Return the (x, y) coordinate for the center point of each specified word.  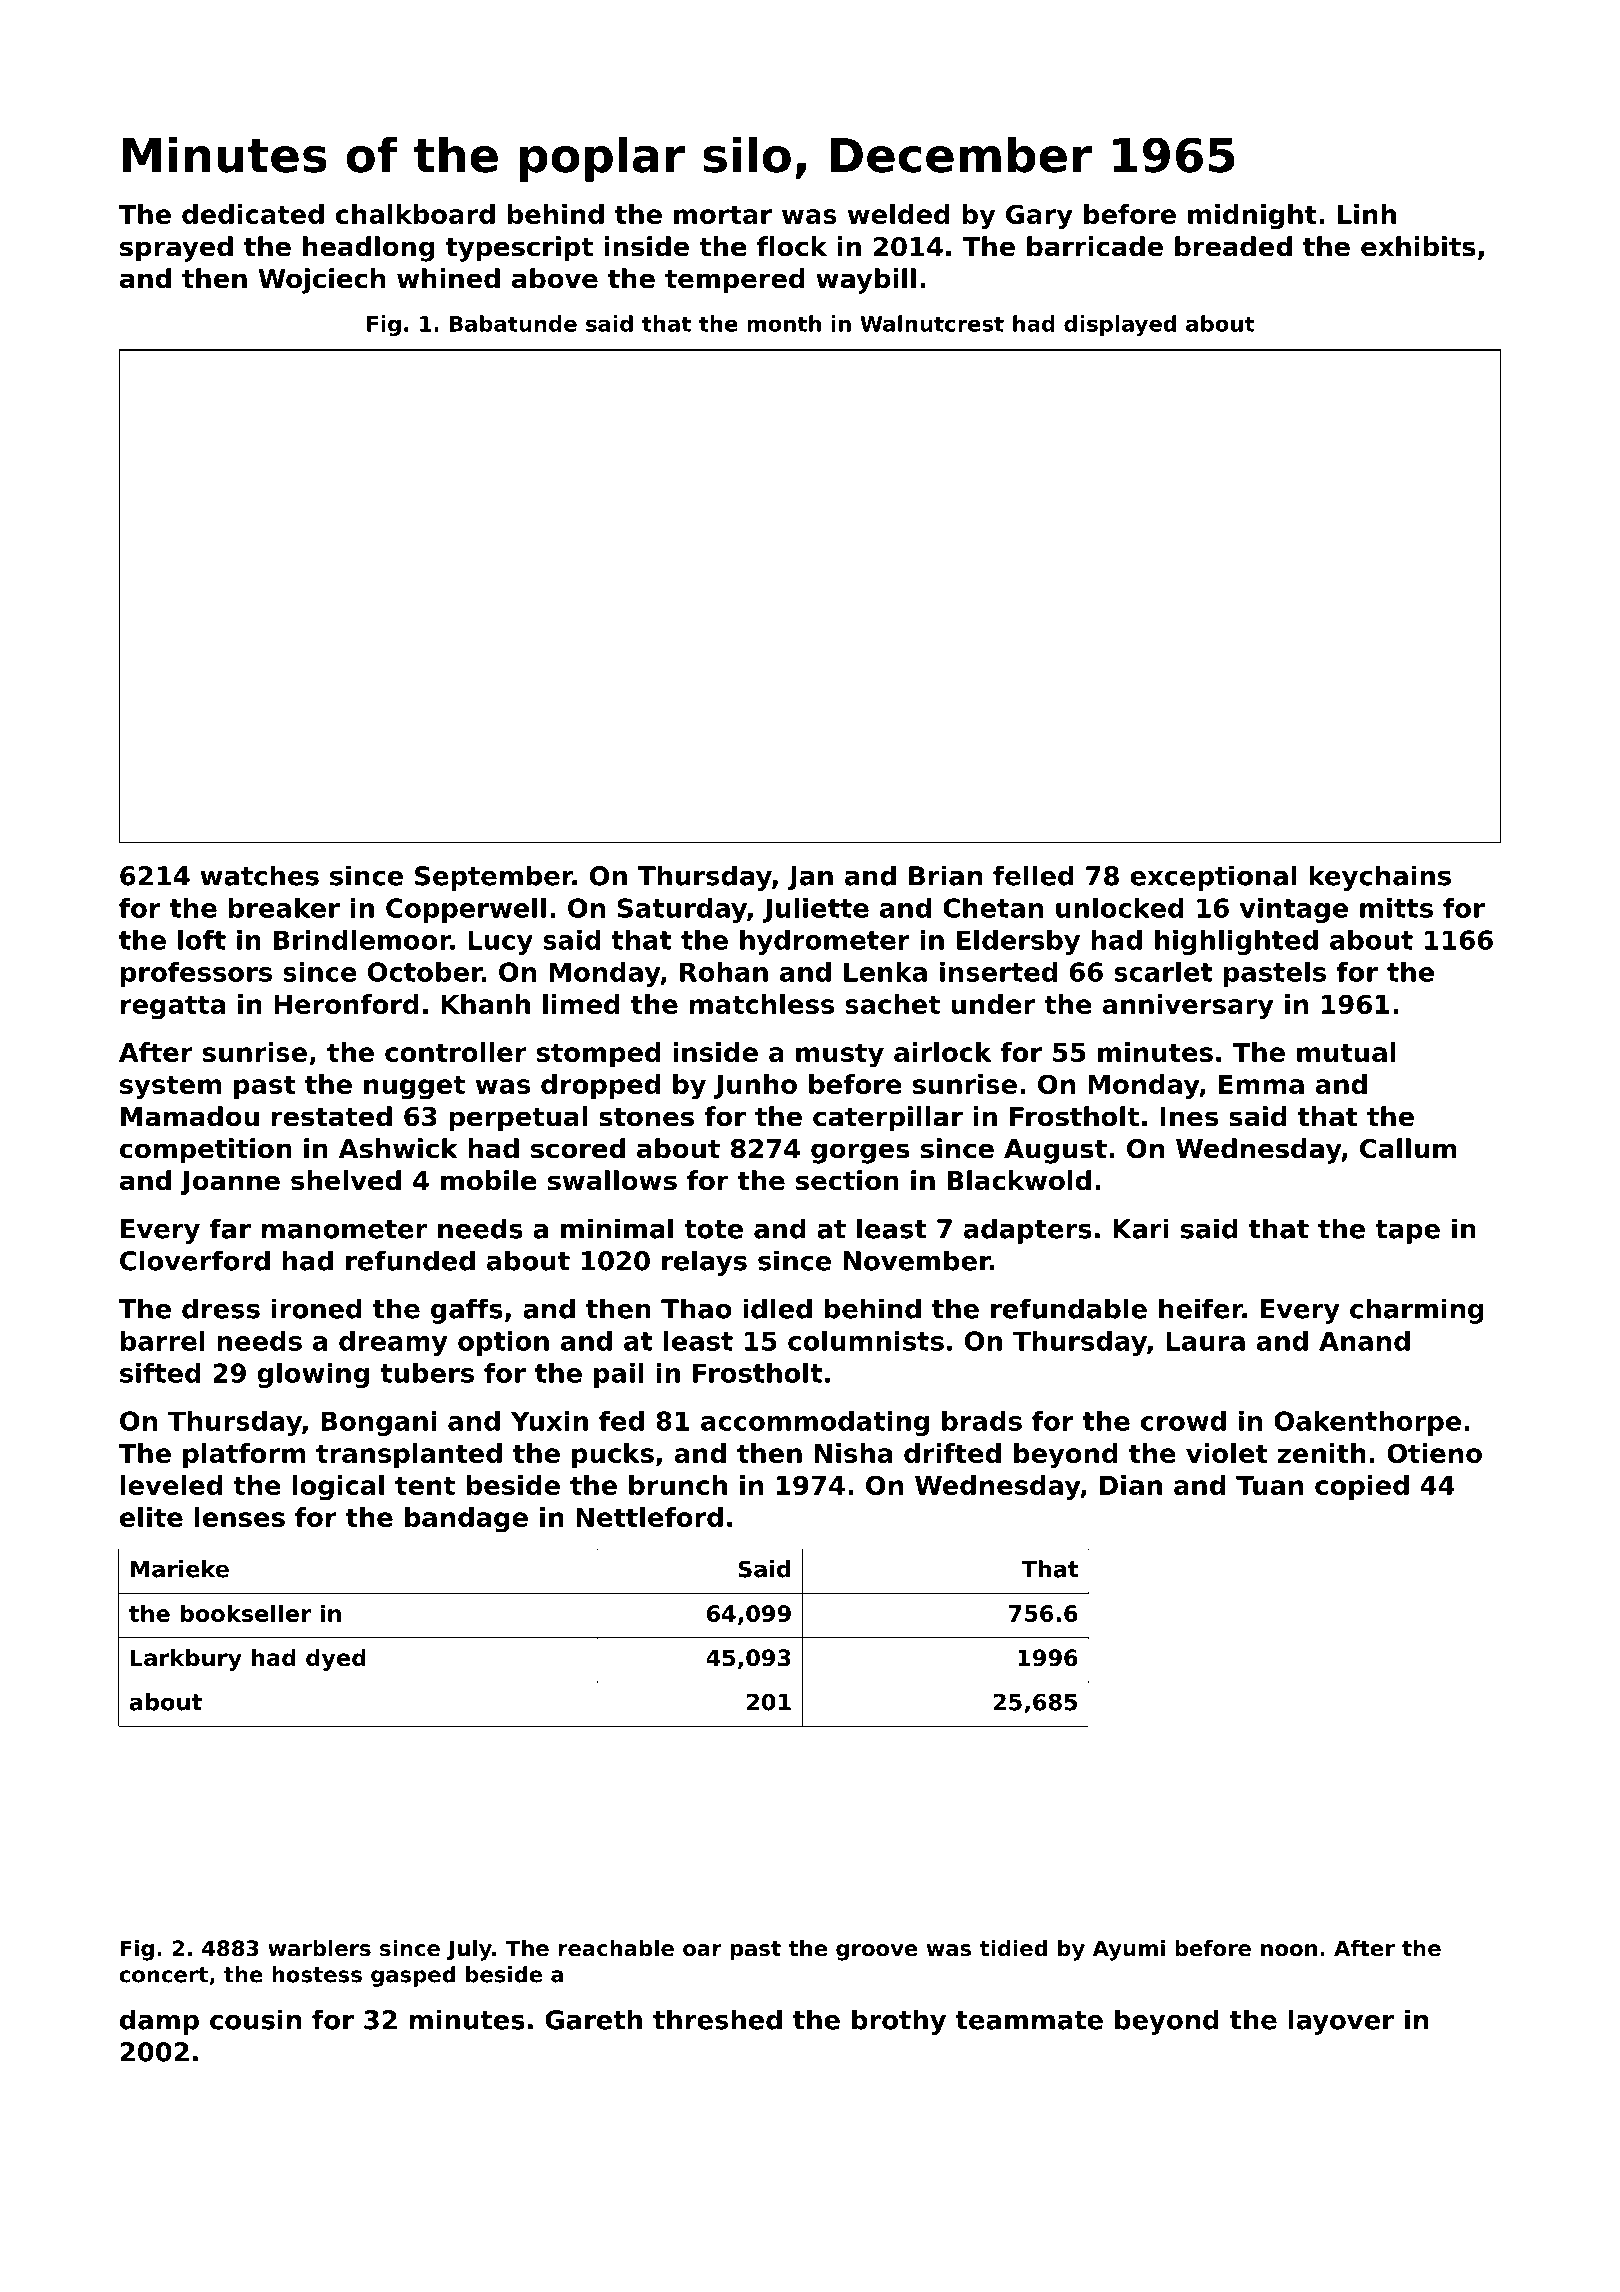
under (993, 1004)
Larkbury (186, 1660)
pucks (613, 1455)
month (784, 323)
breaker (284, 908)
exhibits (1418, 246)
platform (244, 1455)
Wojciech (321, 281)
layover (1341, 2022)
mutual (1346, 1052)
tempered (735, 281)
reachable (616, 1948)
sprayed (176, 249)
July (469, 1950)
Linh (1367, 214)
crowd (1183, 1421)
